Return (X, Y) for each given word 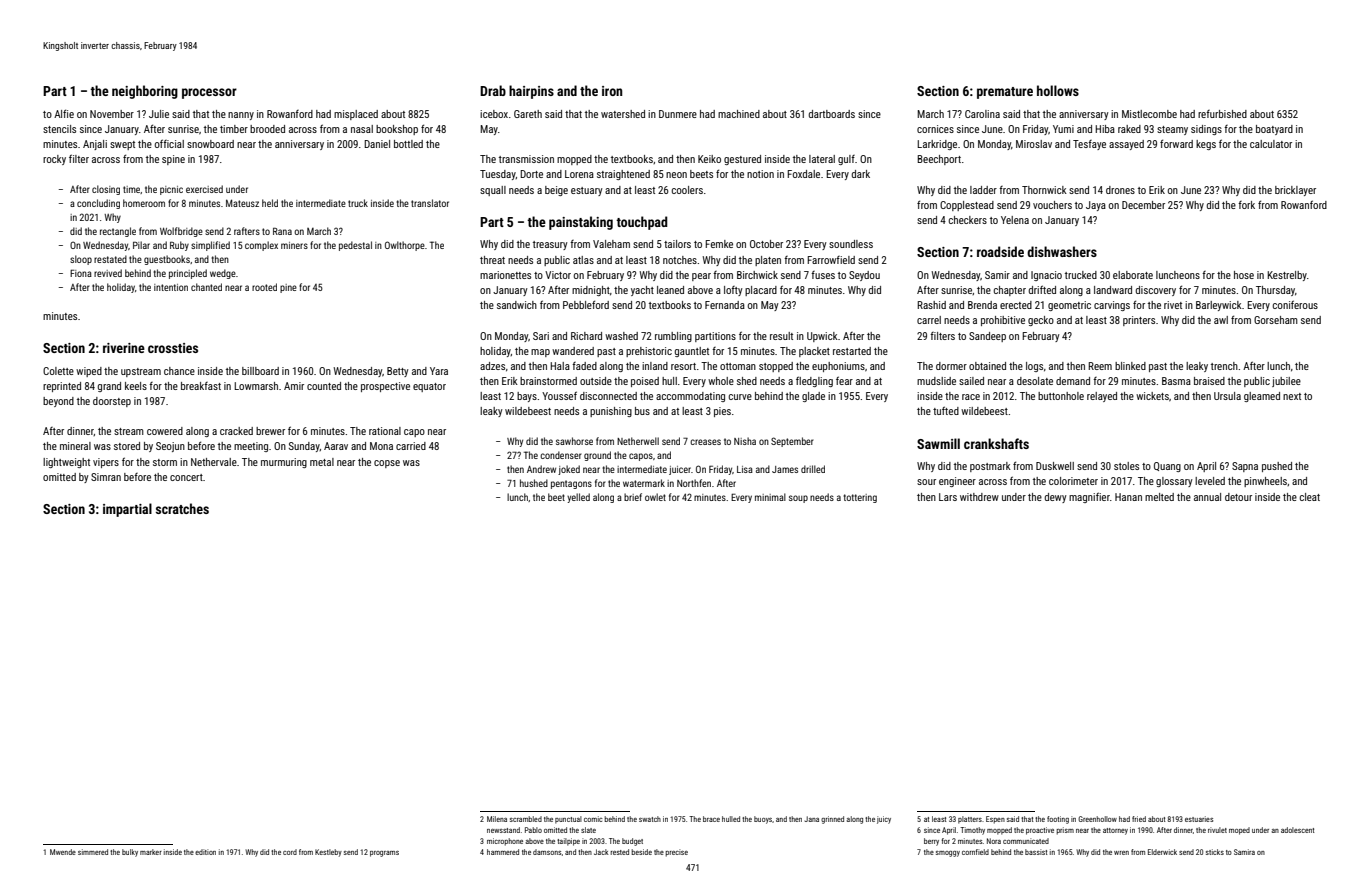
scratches (182, 508)
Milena (497, 819)
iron (612, 91)
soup (798, 499)
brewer (270, 431)
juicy (884, 820)
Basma (1176, 381)
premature (1005, 93)
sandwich (517, 305)
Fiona (81, 273)
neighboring (145, 92)
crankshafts (996, 443)
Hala (560, 366)
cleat (1310, 497)
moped (1239, 831)
